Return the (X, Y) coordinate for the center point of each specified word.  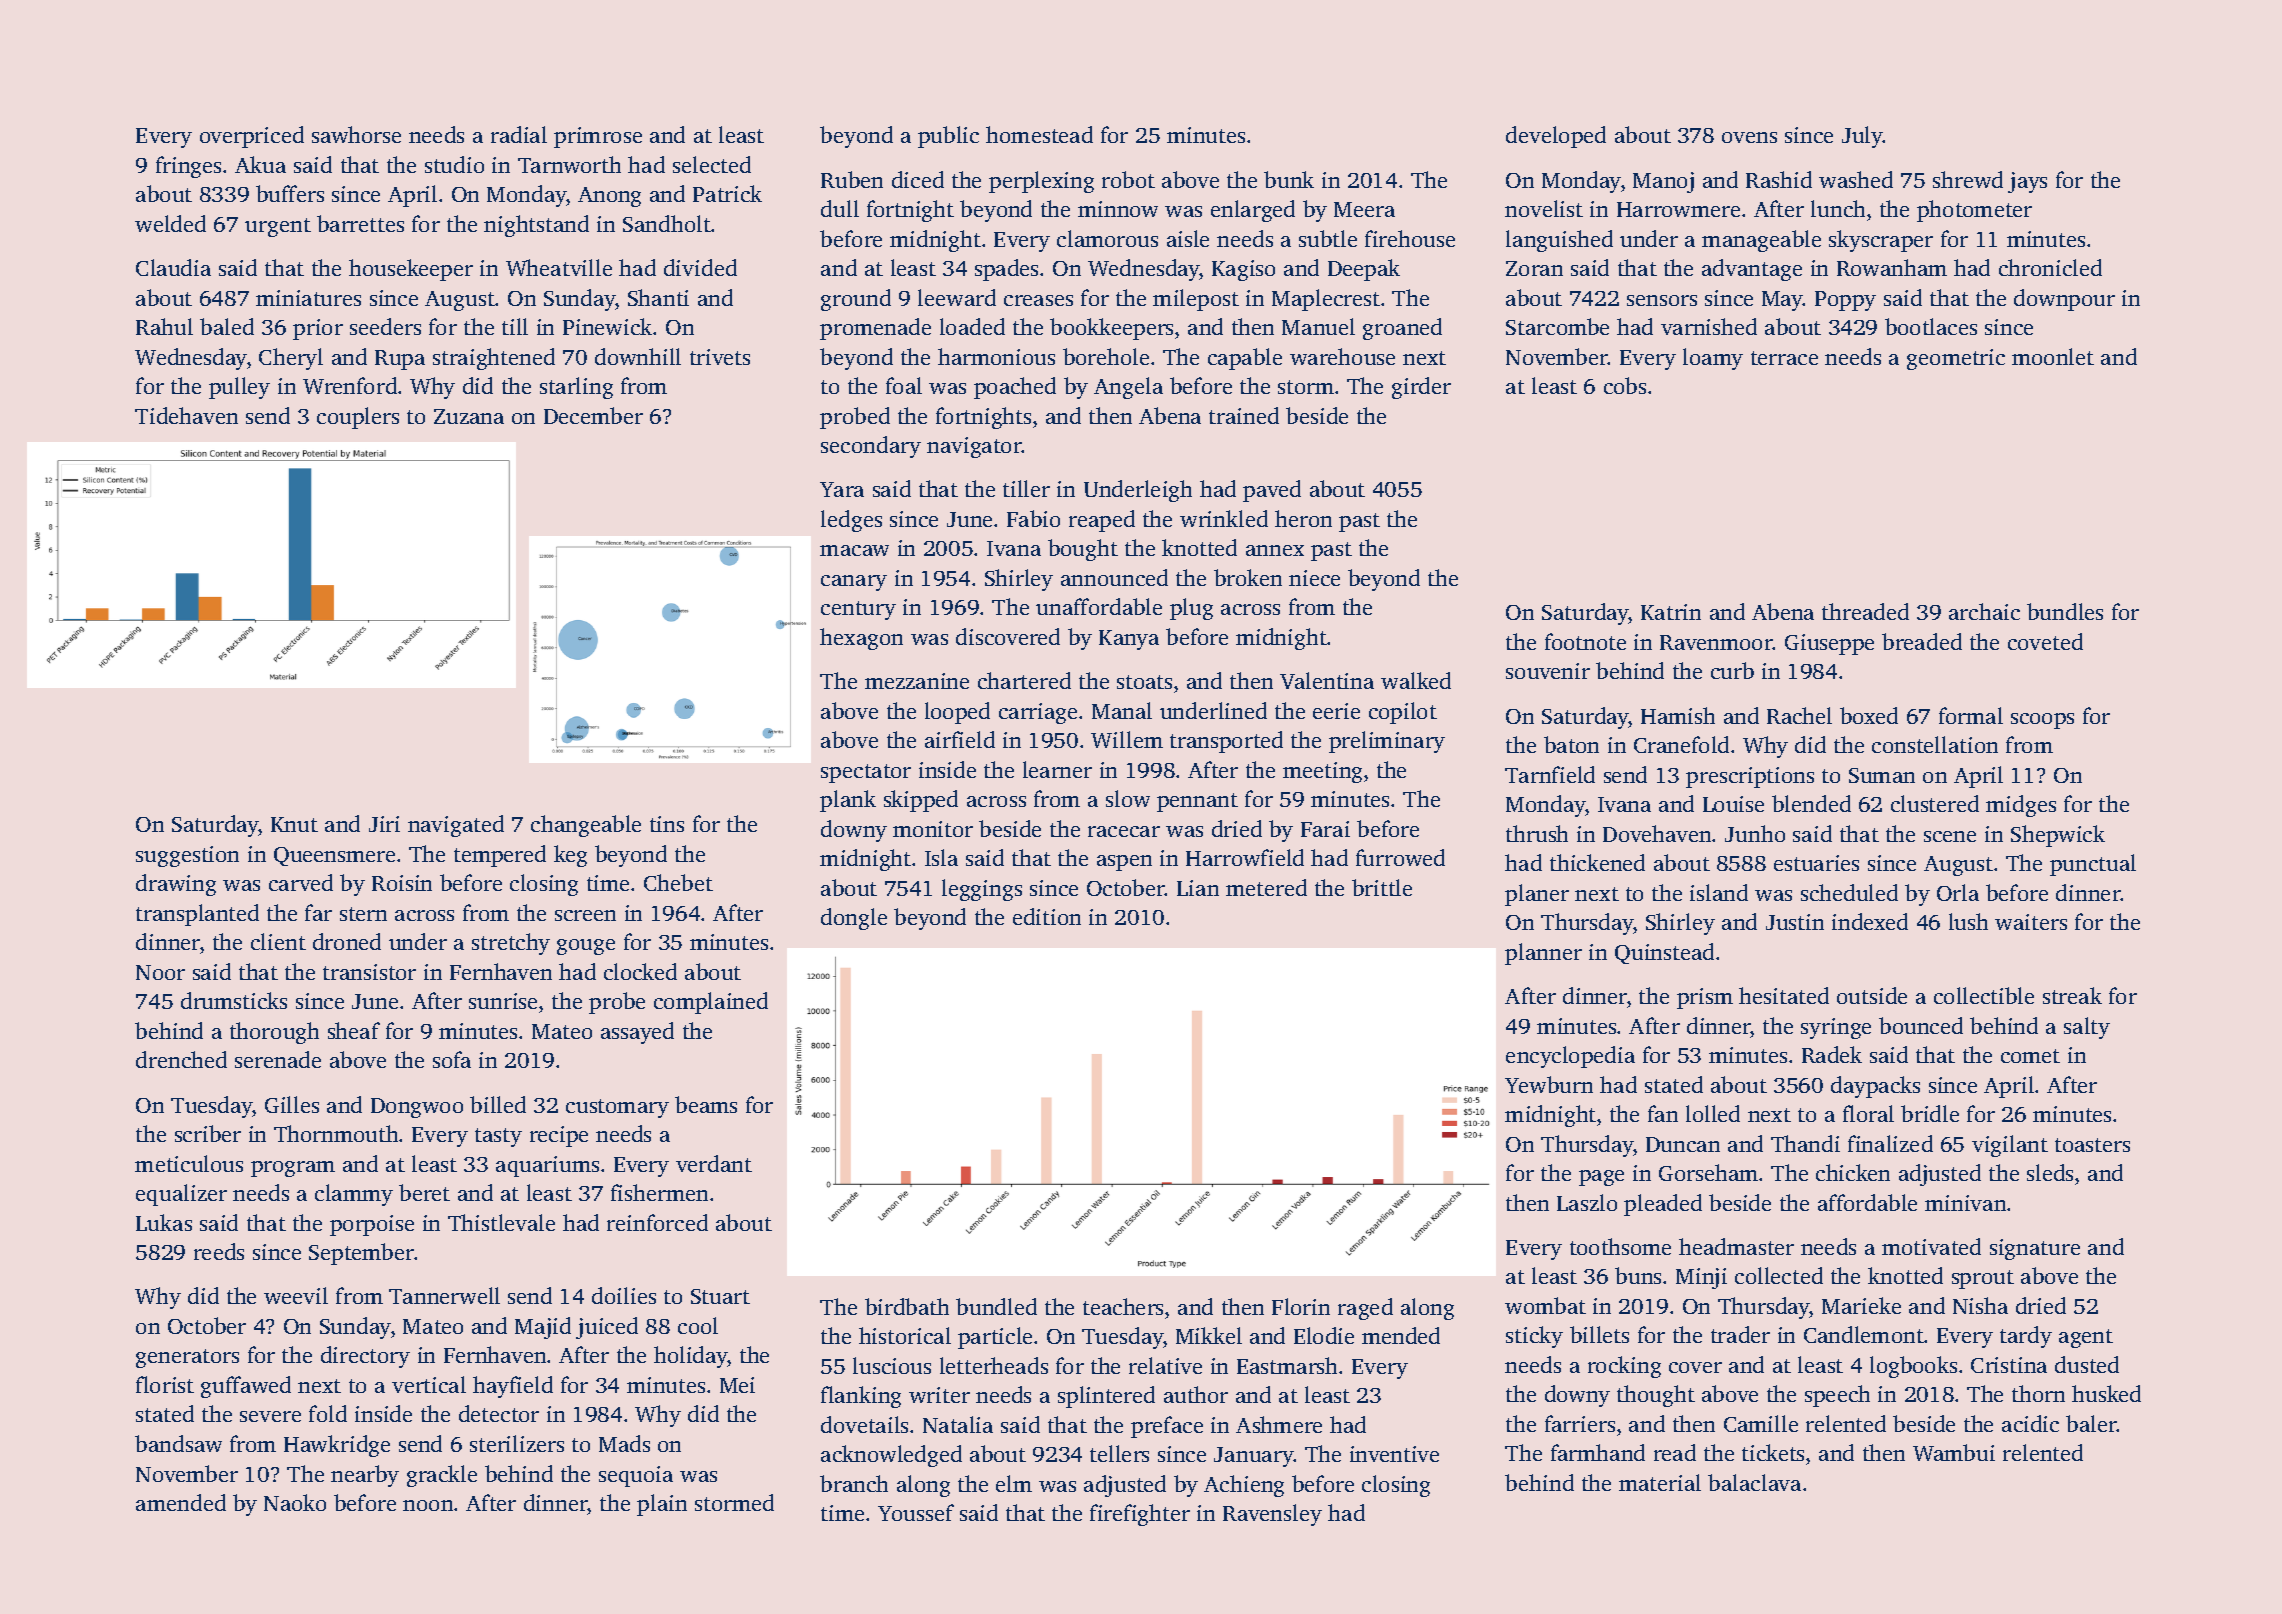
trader (1740, 1334)
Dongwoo (417, 1108)
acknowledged (891, 1456)
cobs (1625, 385)
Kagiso (1243, 270)
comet (2030, 1056)
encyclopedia (1570, 1057)
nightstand (536, 226)
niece (1314, 578)
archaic (1984, 611)
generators (187, 1358)
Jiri (384, 824)
